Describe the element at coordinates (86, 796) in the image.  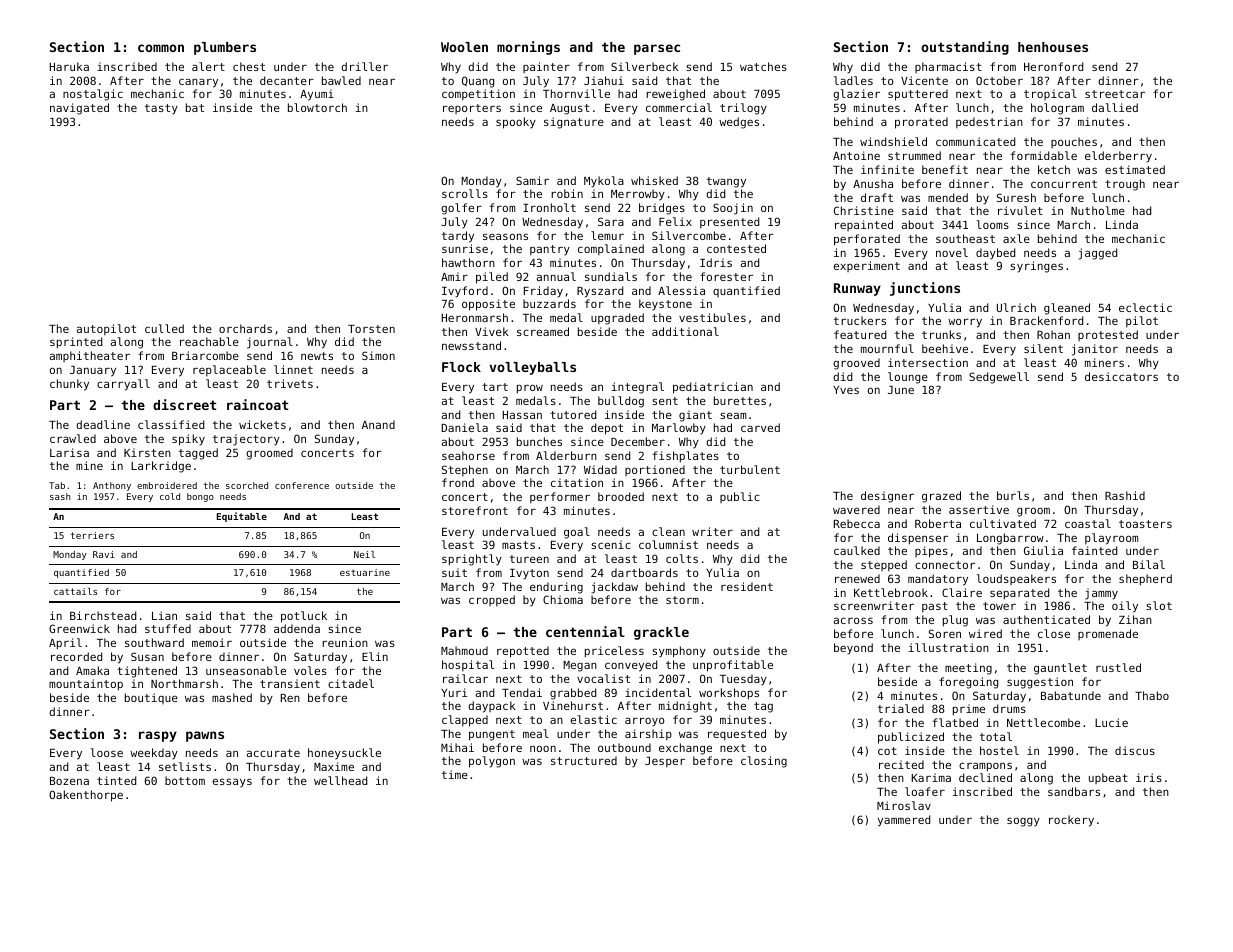
I see `Oakenthorpe` at that location.
